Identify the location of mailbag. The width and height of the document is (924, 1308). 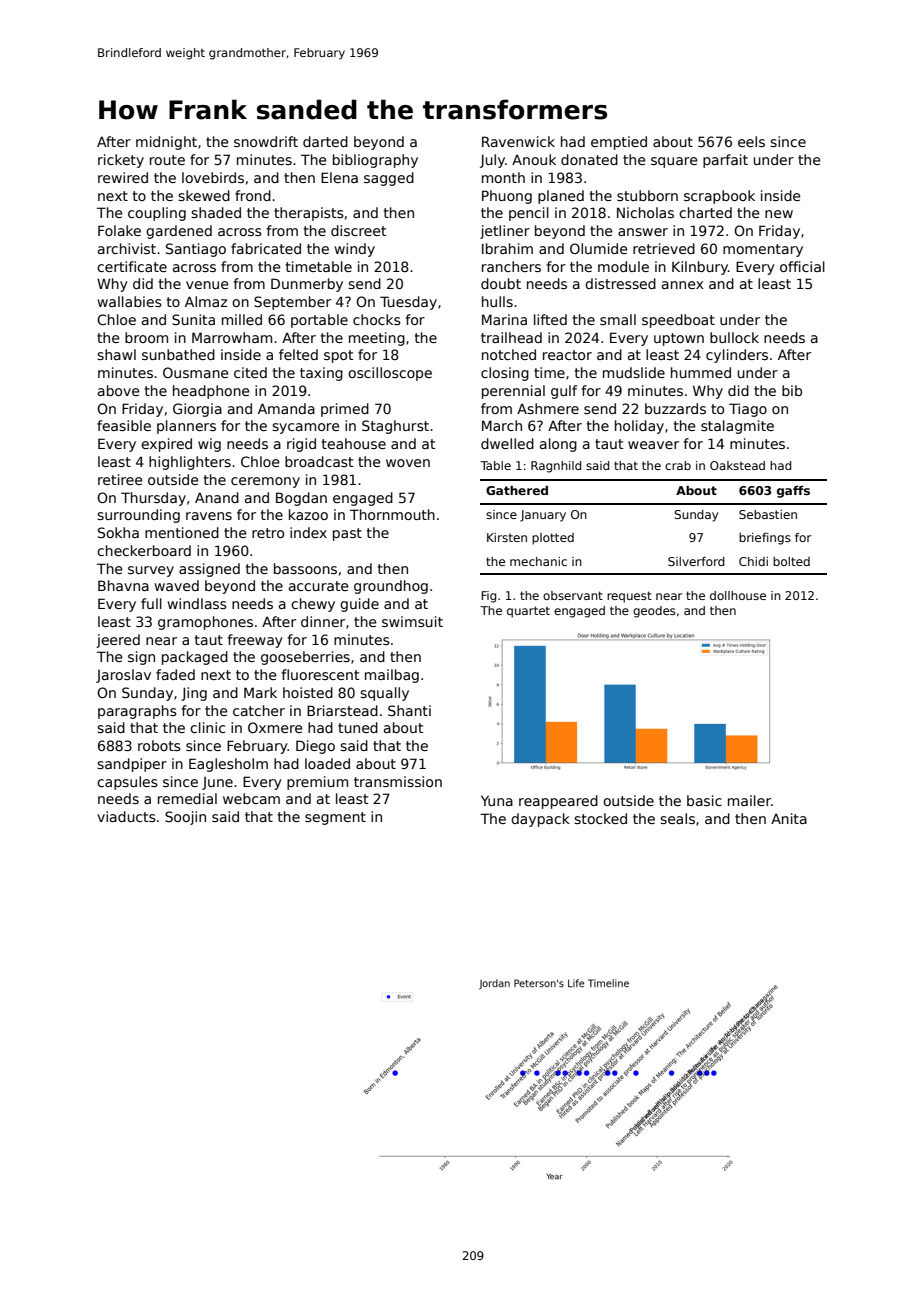
(392, 676).
